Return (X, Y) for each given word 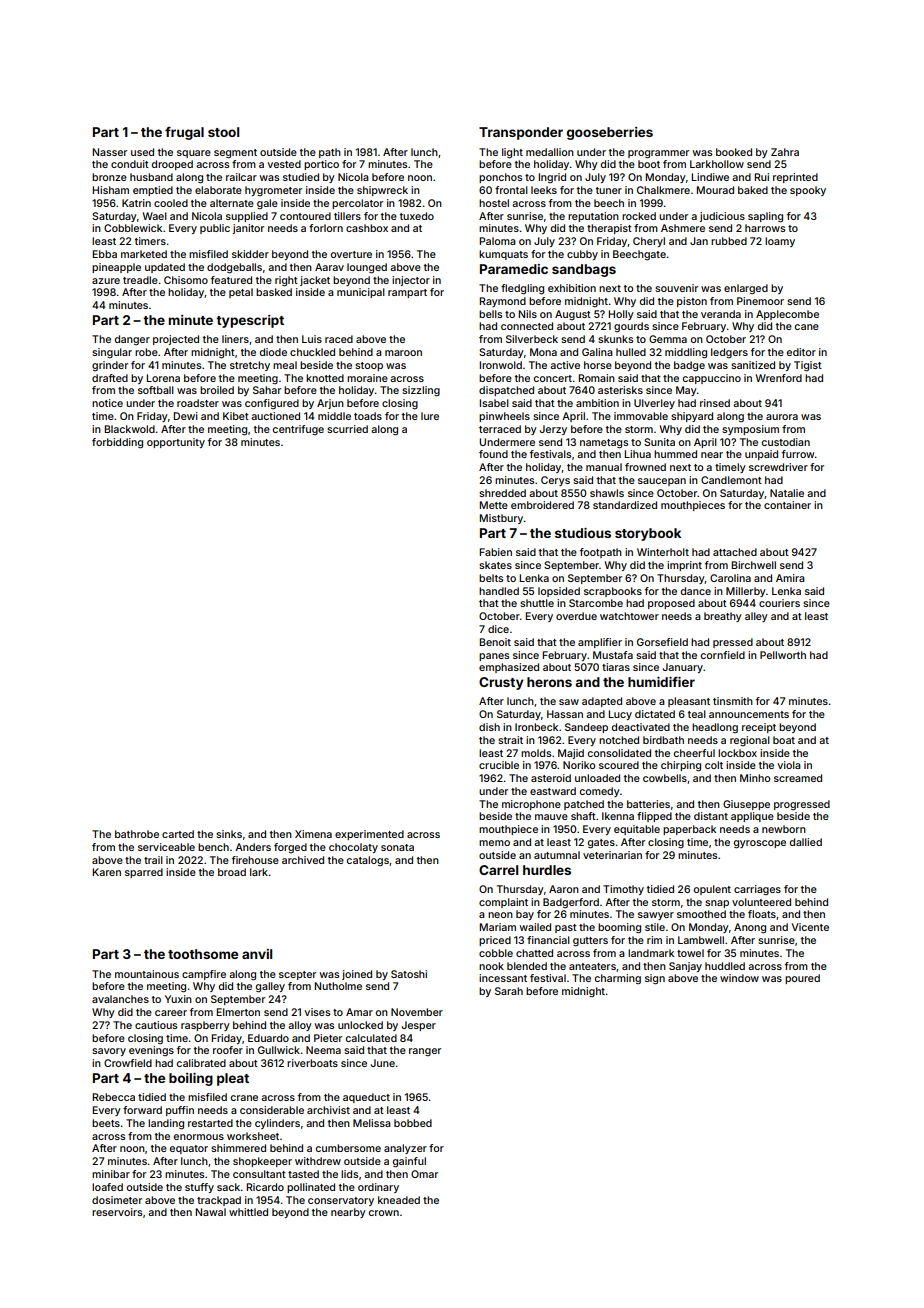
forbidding (117, 443)
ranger (425, 1052)
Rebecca (114, 1097)
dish (489, 727)
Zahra (785, 152)
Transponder (521, 133)
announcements (749, 714)
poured (802, 979)
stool (223, 132)
